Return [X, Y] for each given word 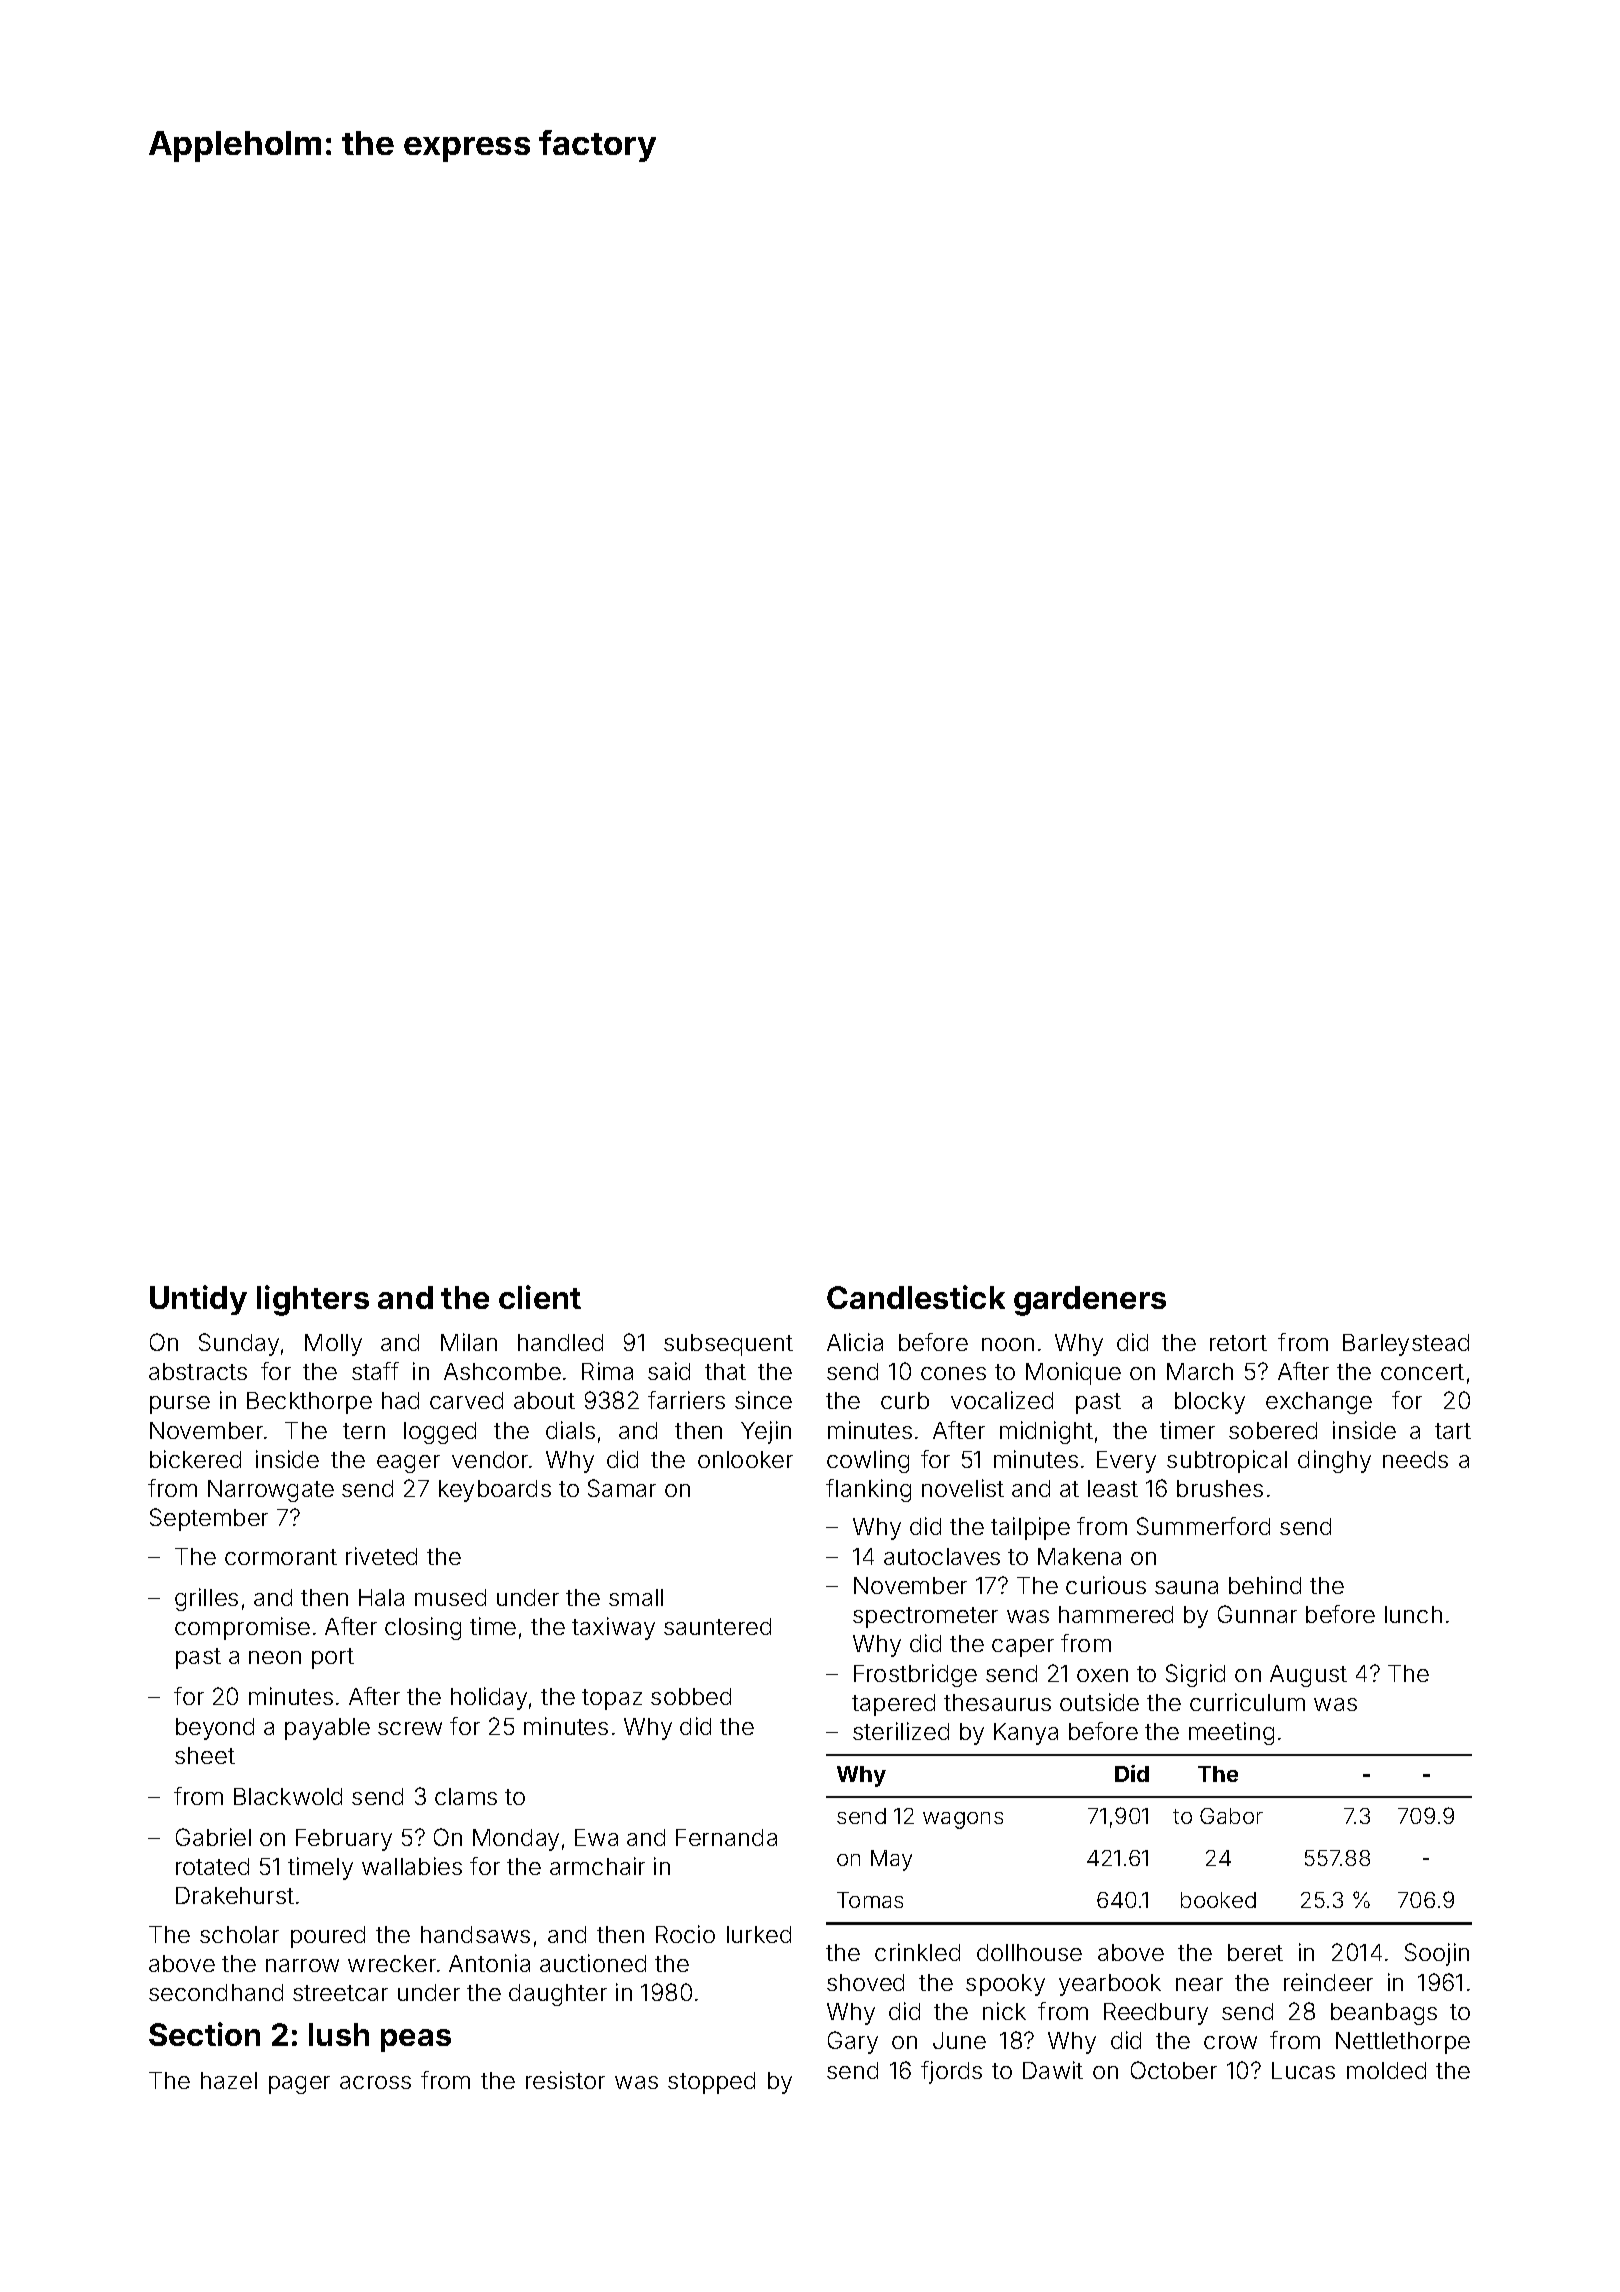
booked [1218, 1900]
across [375, 2082]
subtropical [1227, 1461]
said [669, 1371]
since [763, 1400]
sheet [205, 1755]
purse [180, 1405]
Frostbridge [915, 1675]
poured [328, 1937]
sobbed [691, 1696]
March [1200, 1371]
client [540, 1297]
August [1308, 1676]
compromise [242, 1628]
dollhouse [1029, 1952]
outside [1099, 1702]
